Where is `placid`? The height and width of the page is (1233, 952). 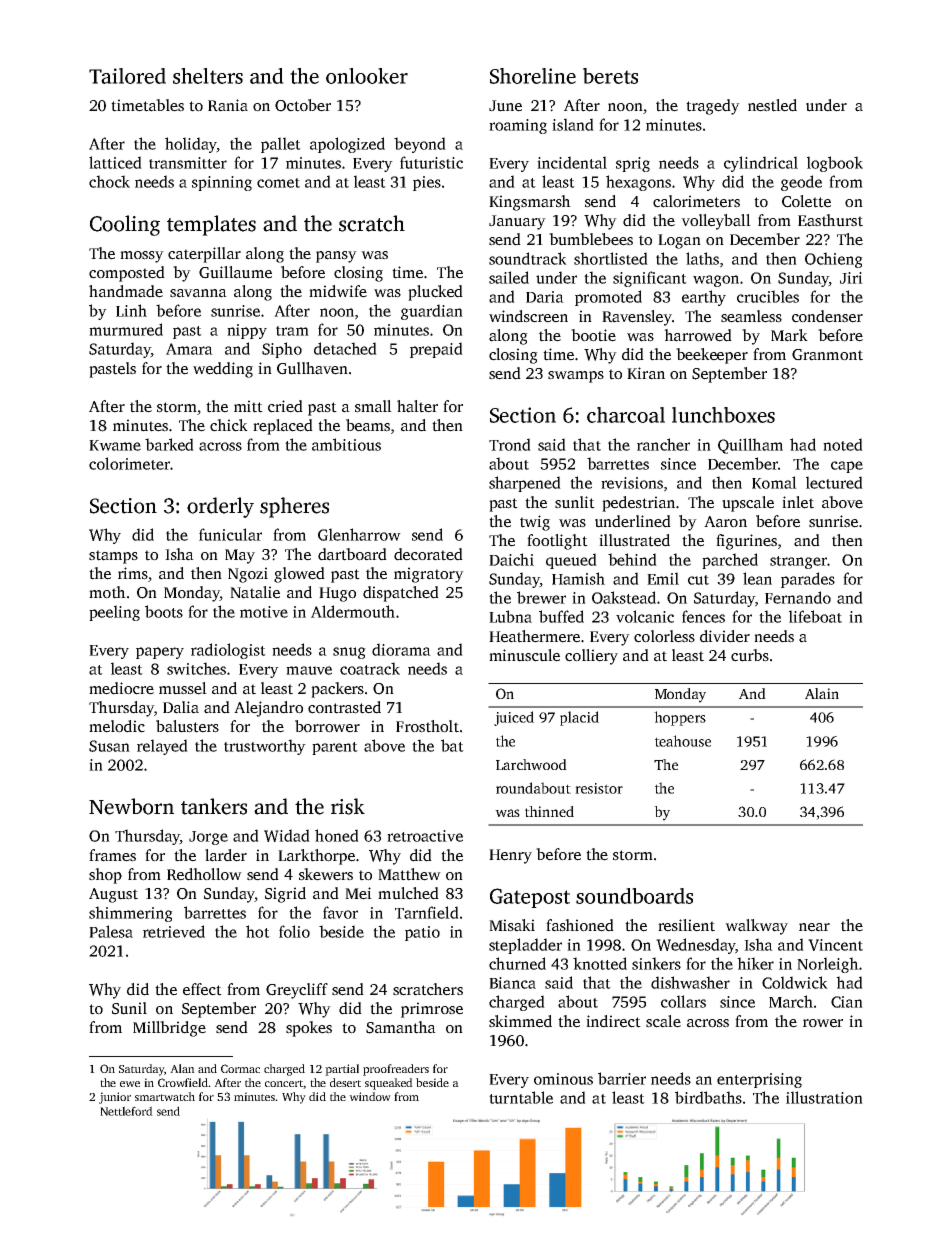
placid is located at coordinates (579, 718).
